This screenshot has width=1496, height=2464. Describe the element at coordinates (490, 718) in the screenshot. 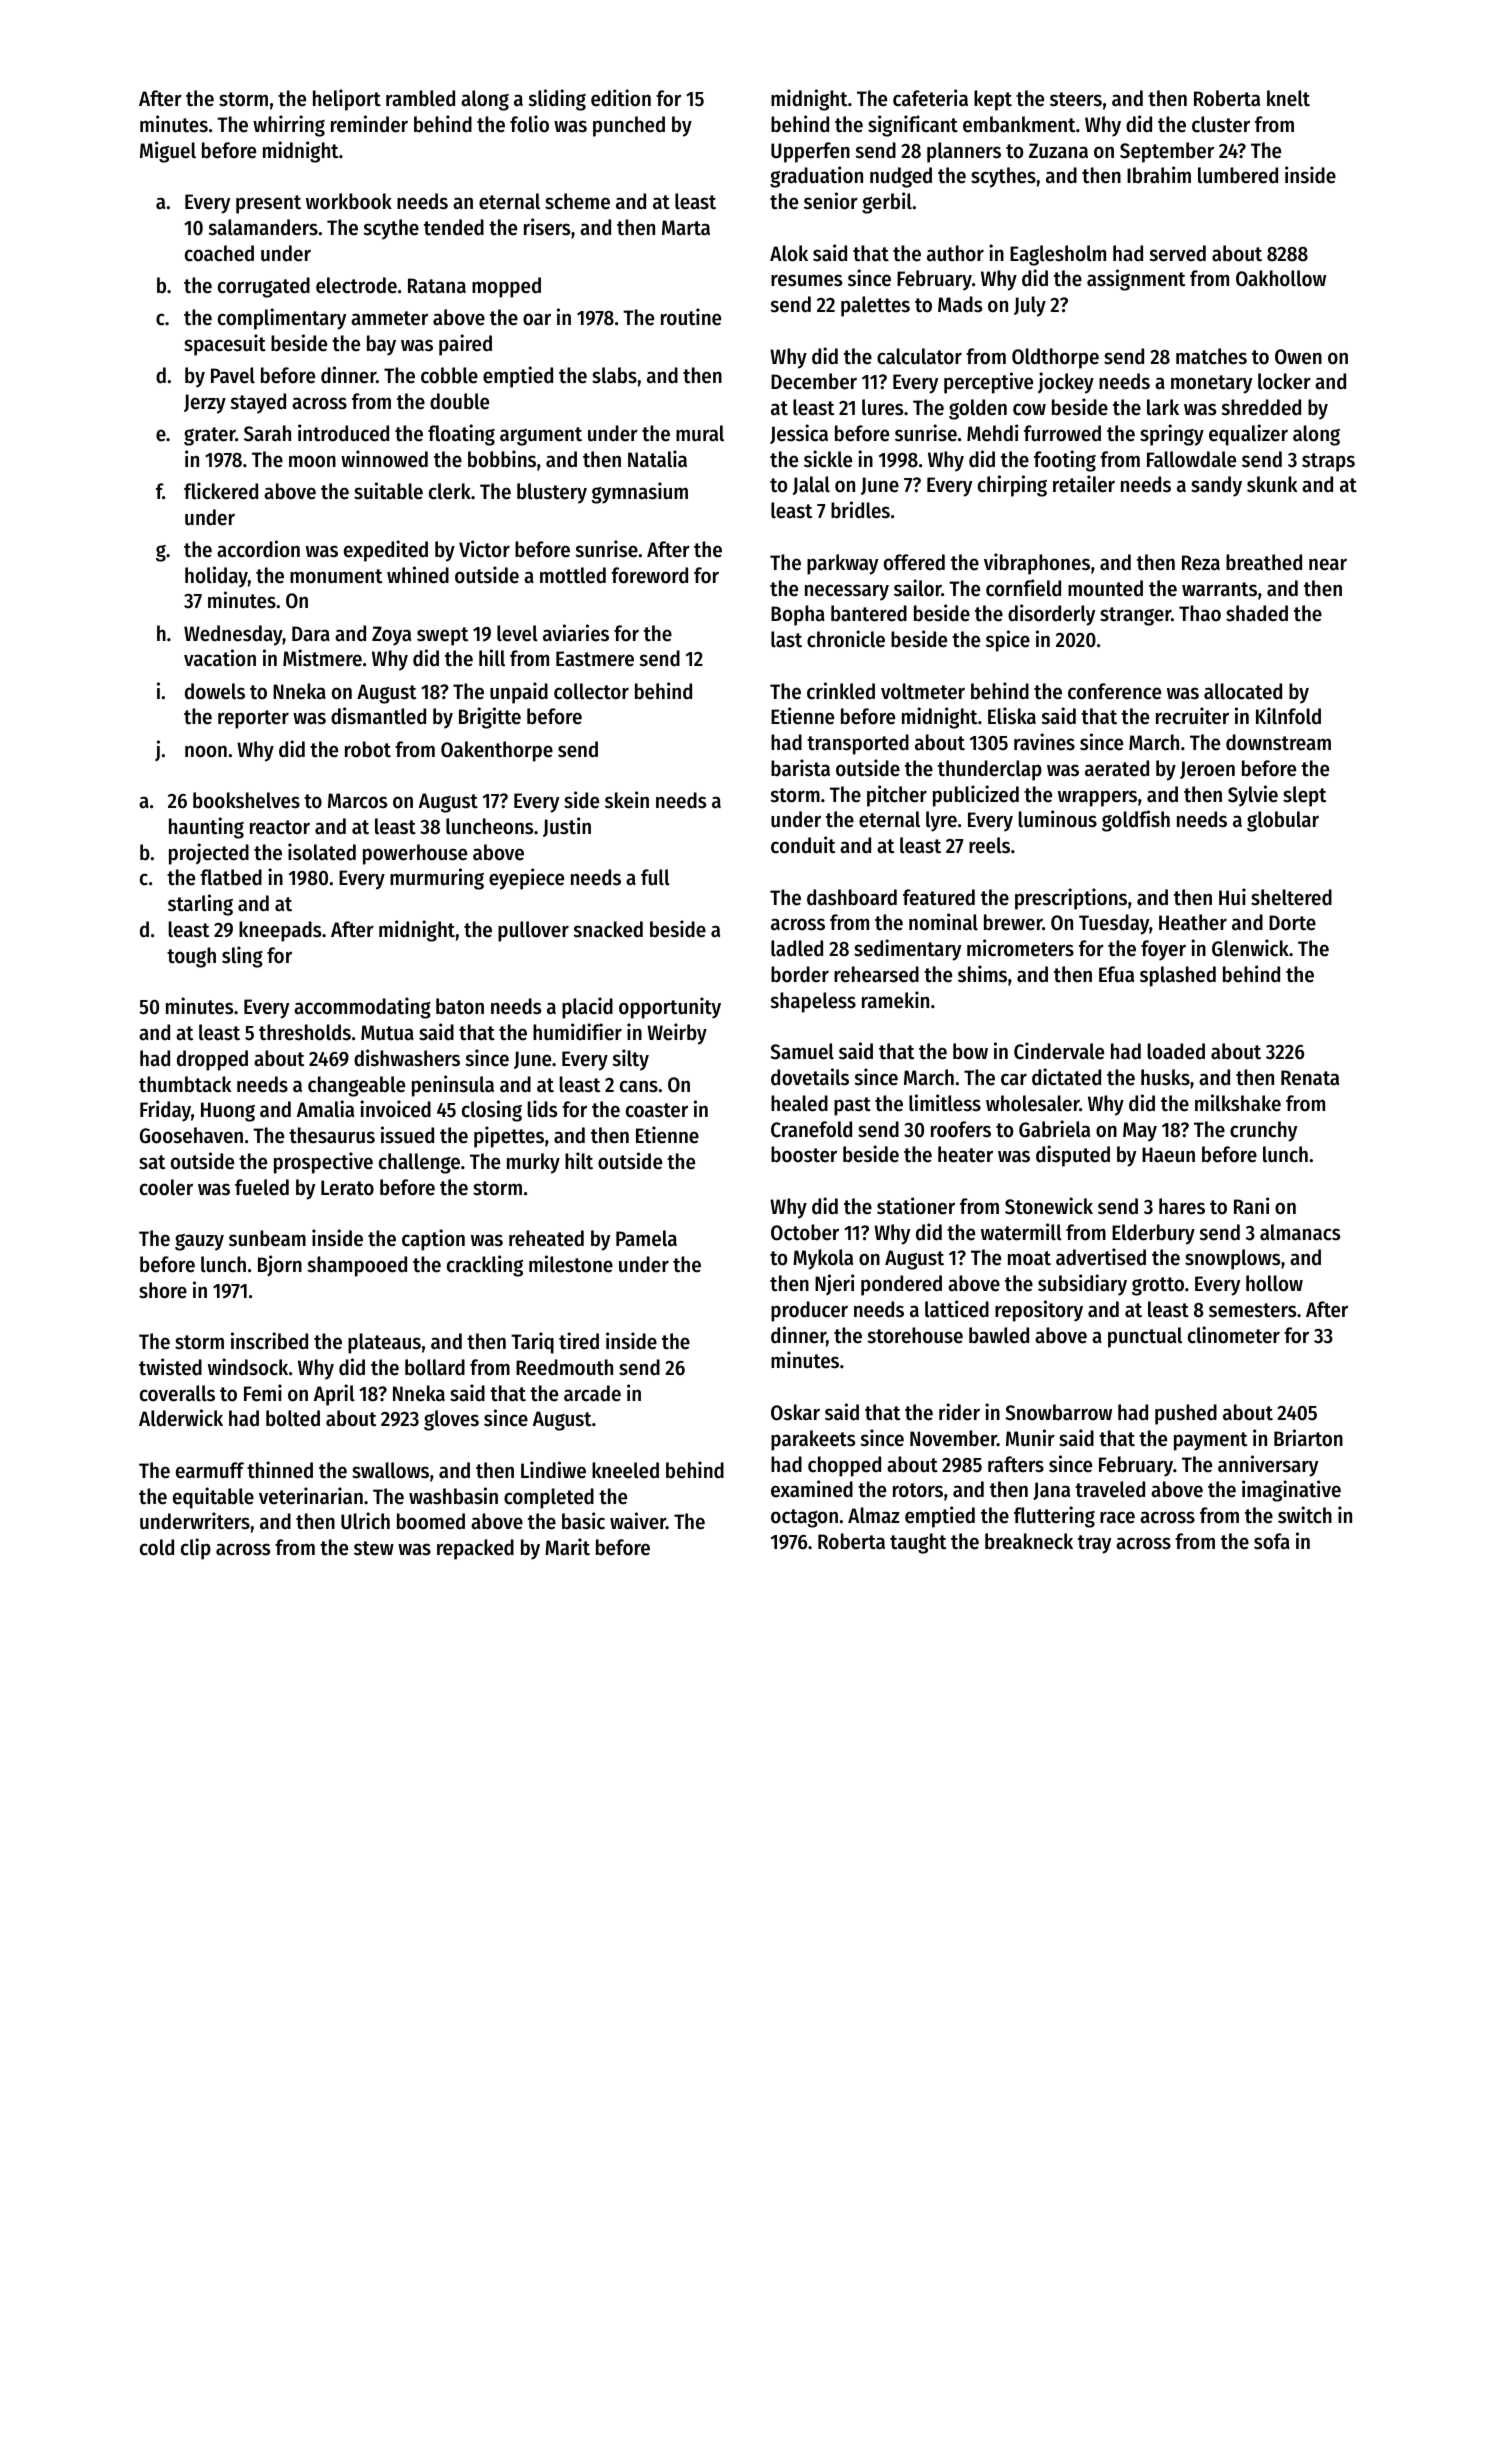

I see `Brigitte` at that location.
